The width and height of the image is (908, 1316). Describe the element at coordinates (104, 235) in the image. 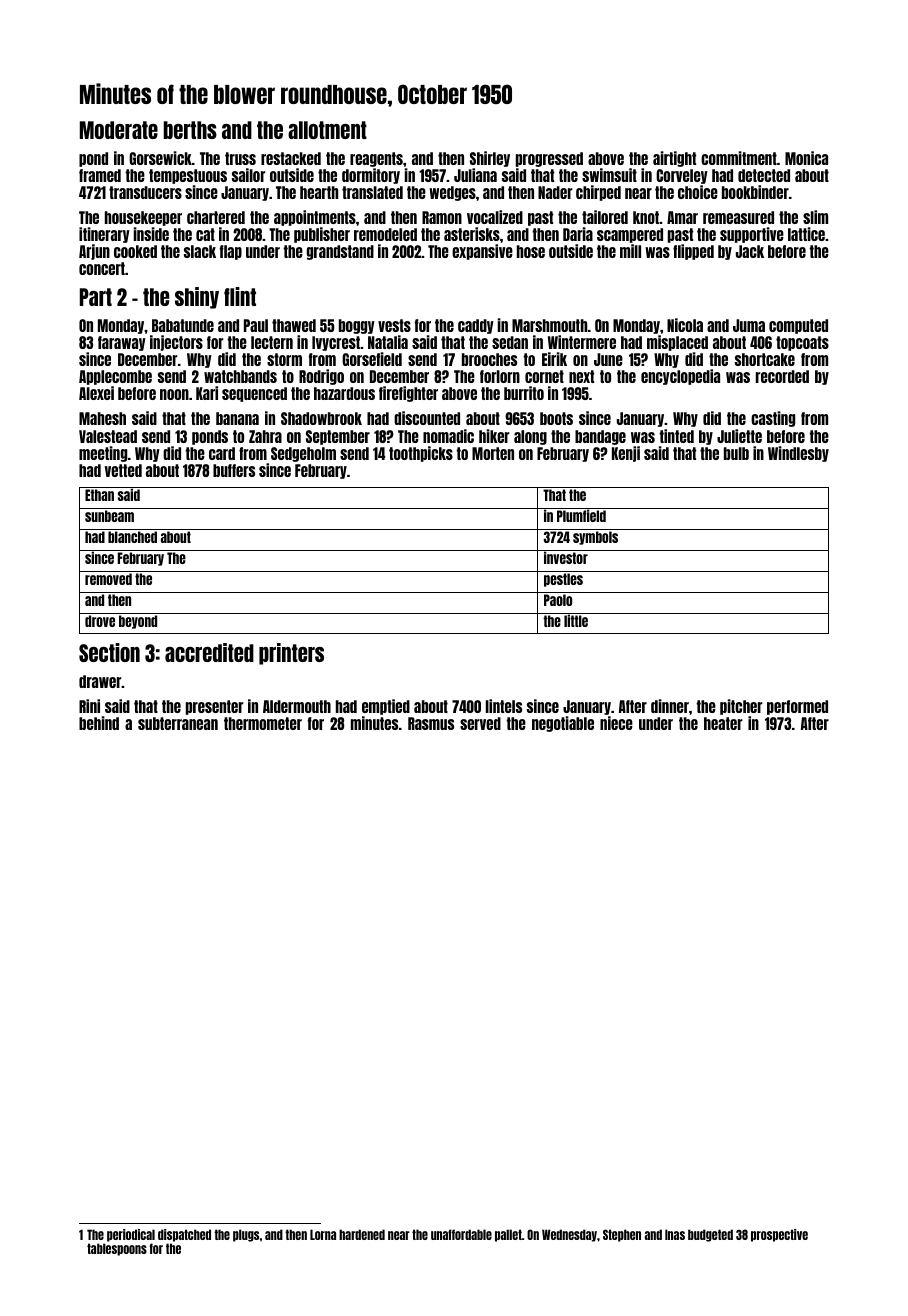

I see `itinerary` at that location.
